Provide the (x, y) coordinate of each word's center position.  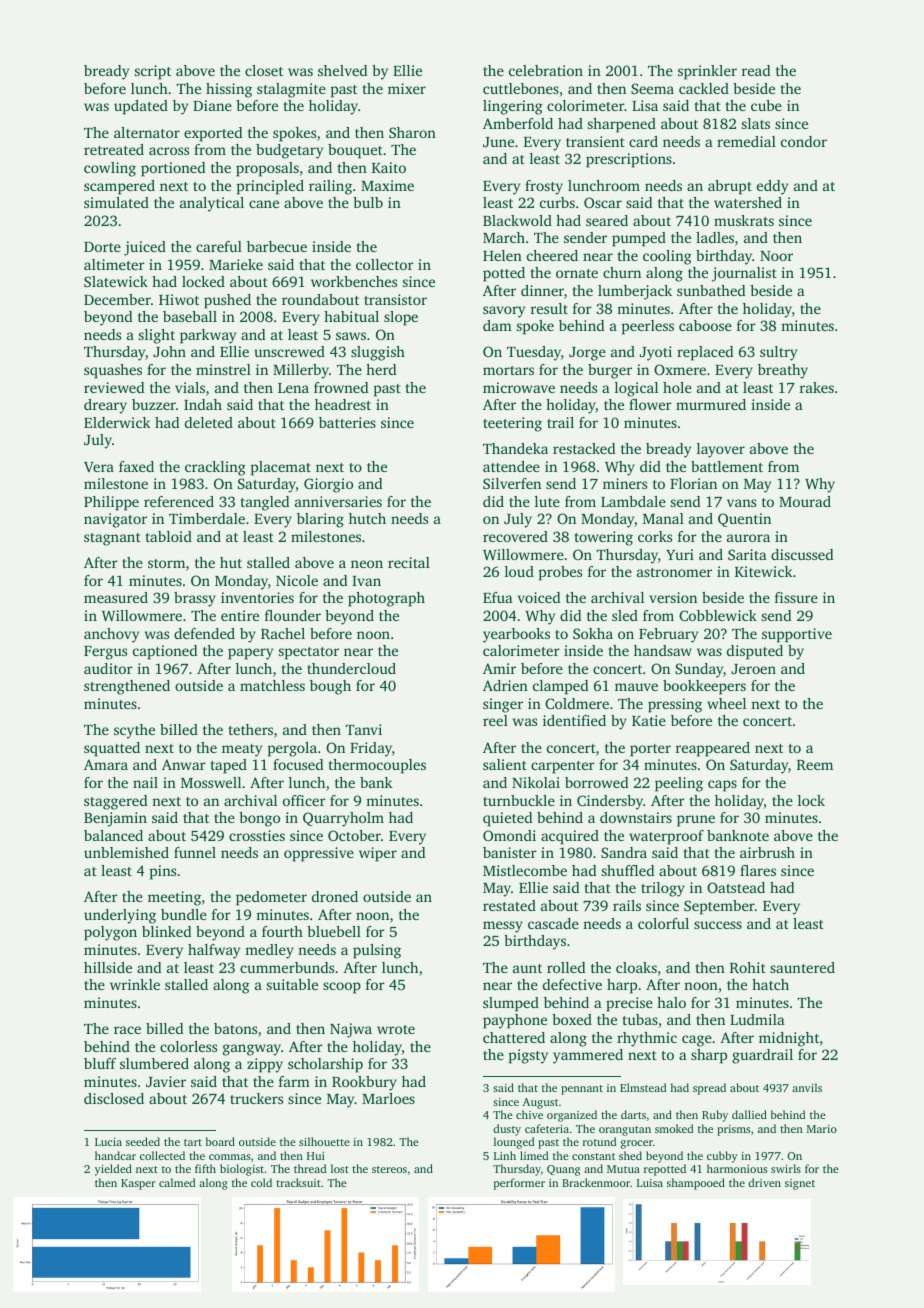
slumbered (154, 1063)
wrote (396, 1029)
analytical (212, 204)
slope (401, 318)
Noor (776, 256)
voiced (539, 597)
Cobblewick (718, 615)
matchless (272, 685)
